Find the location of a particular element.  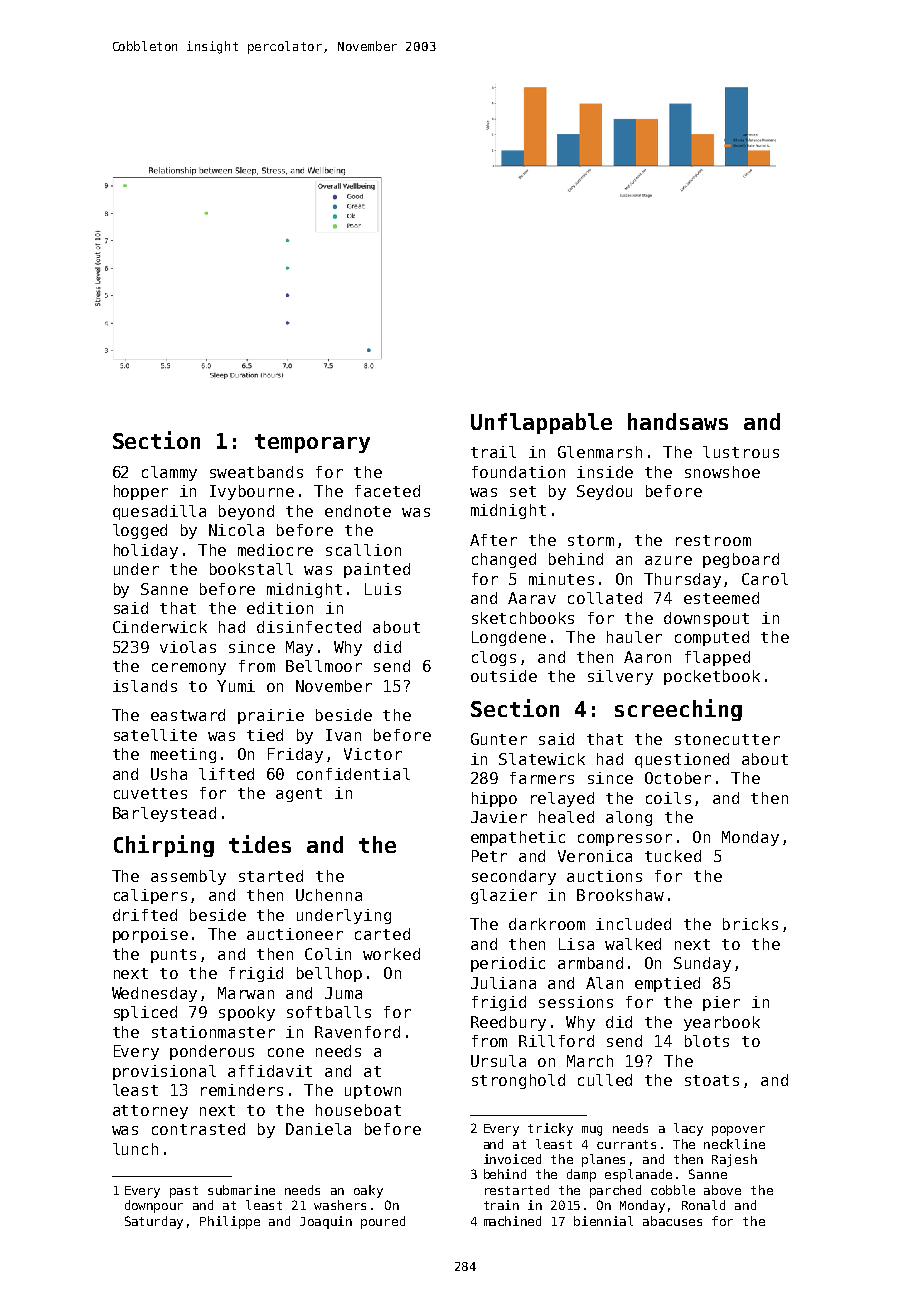

outside is located at coordinates (504, 676).
